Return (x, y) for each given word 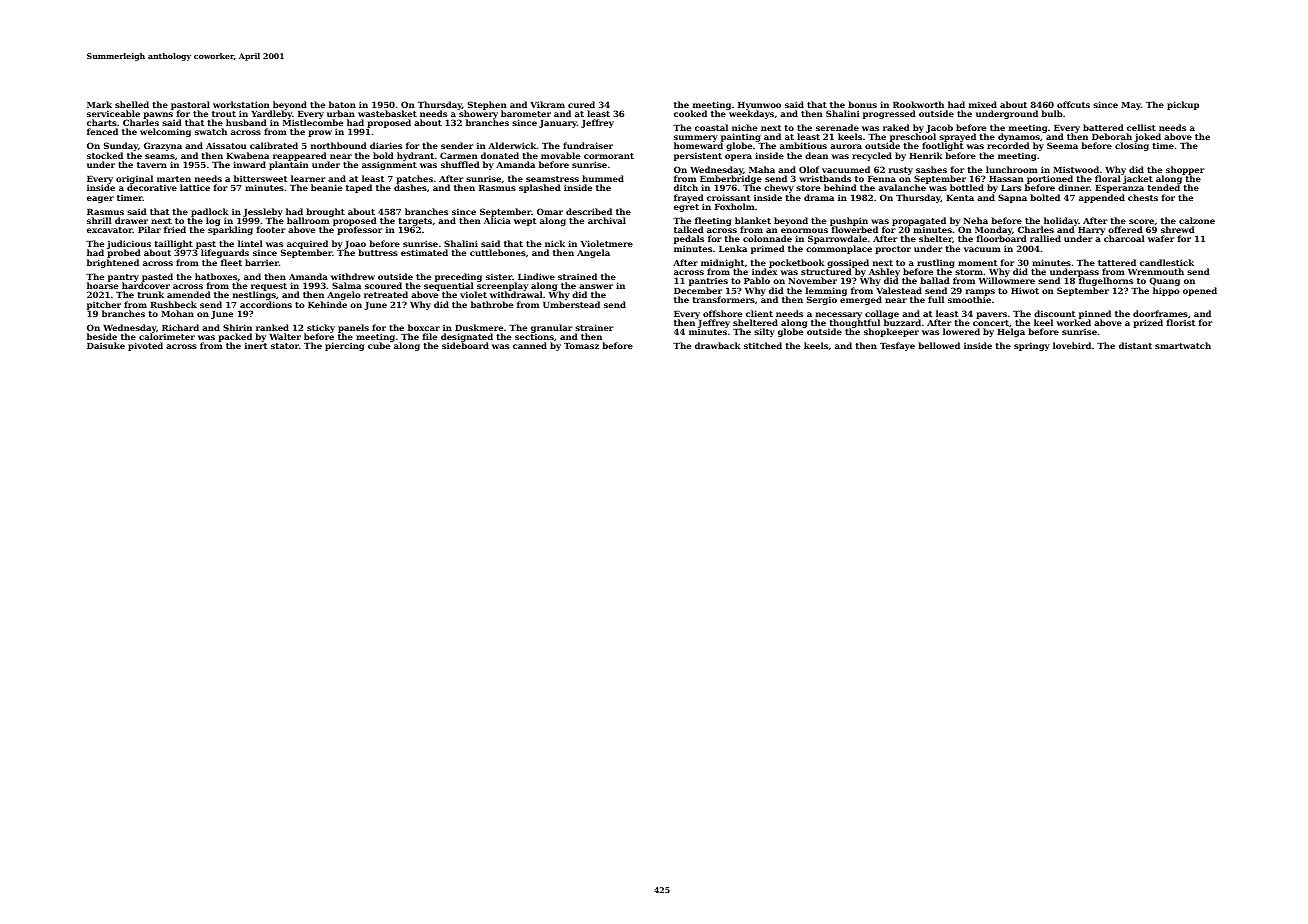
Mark (99, 104)
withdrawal (516, 295)
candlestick (1167, 262)
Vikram (547, 104)
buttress (378, 252)
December (698, 290)
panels (353, 329)
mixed (983, 104)
